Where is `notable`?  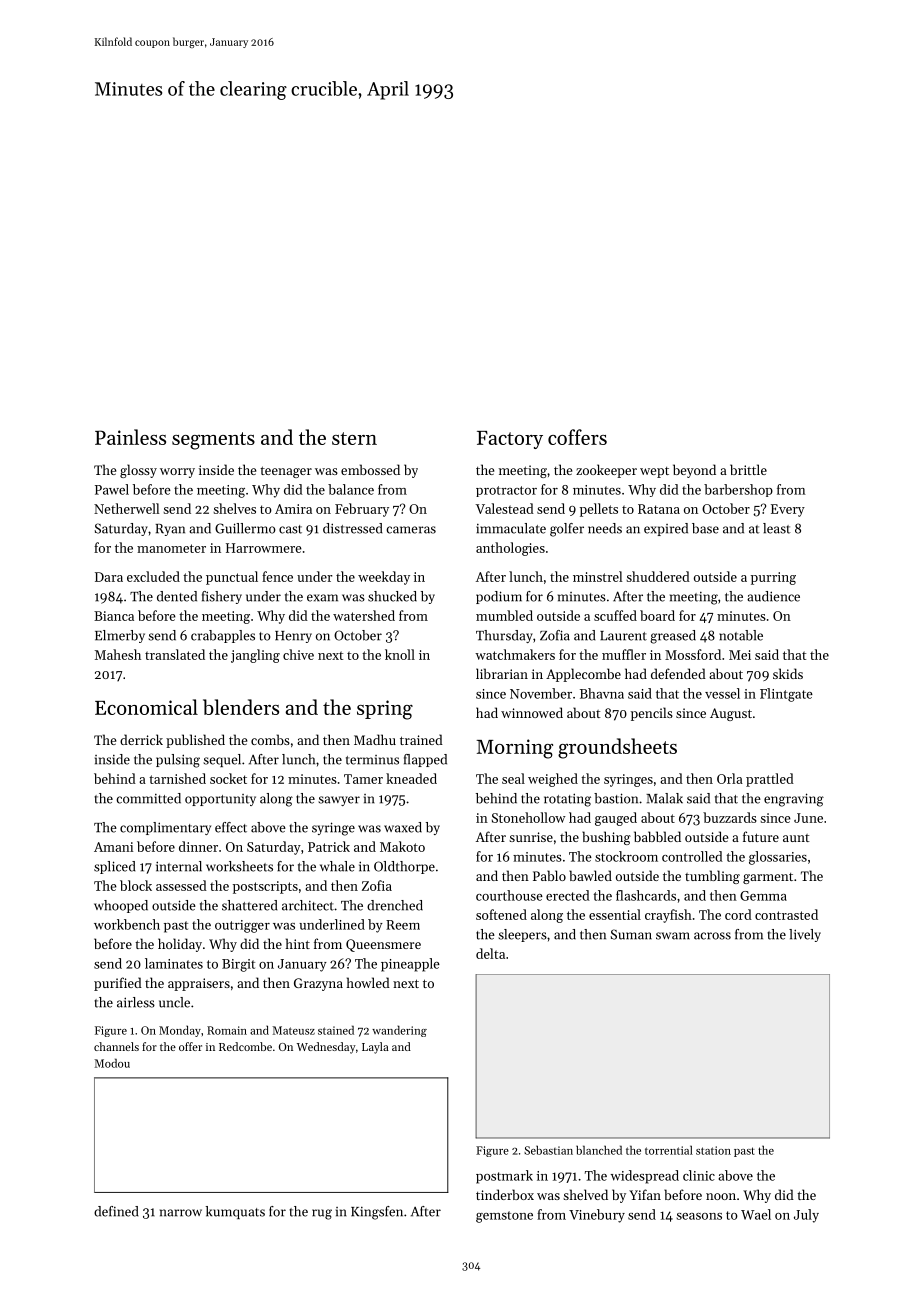 notable is located at coordinates (741, 635).
